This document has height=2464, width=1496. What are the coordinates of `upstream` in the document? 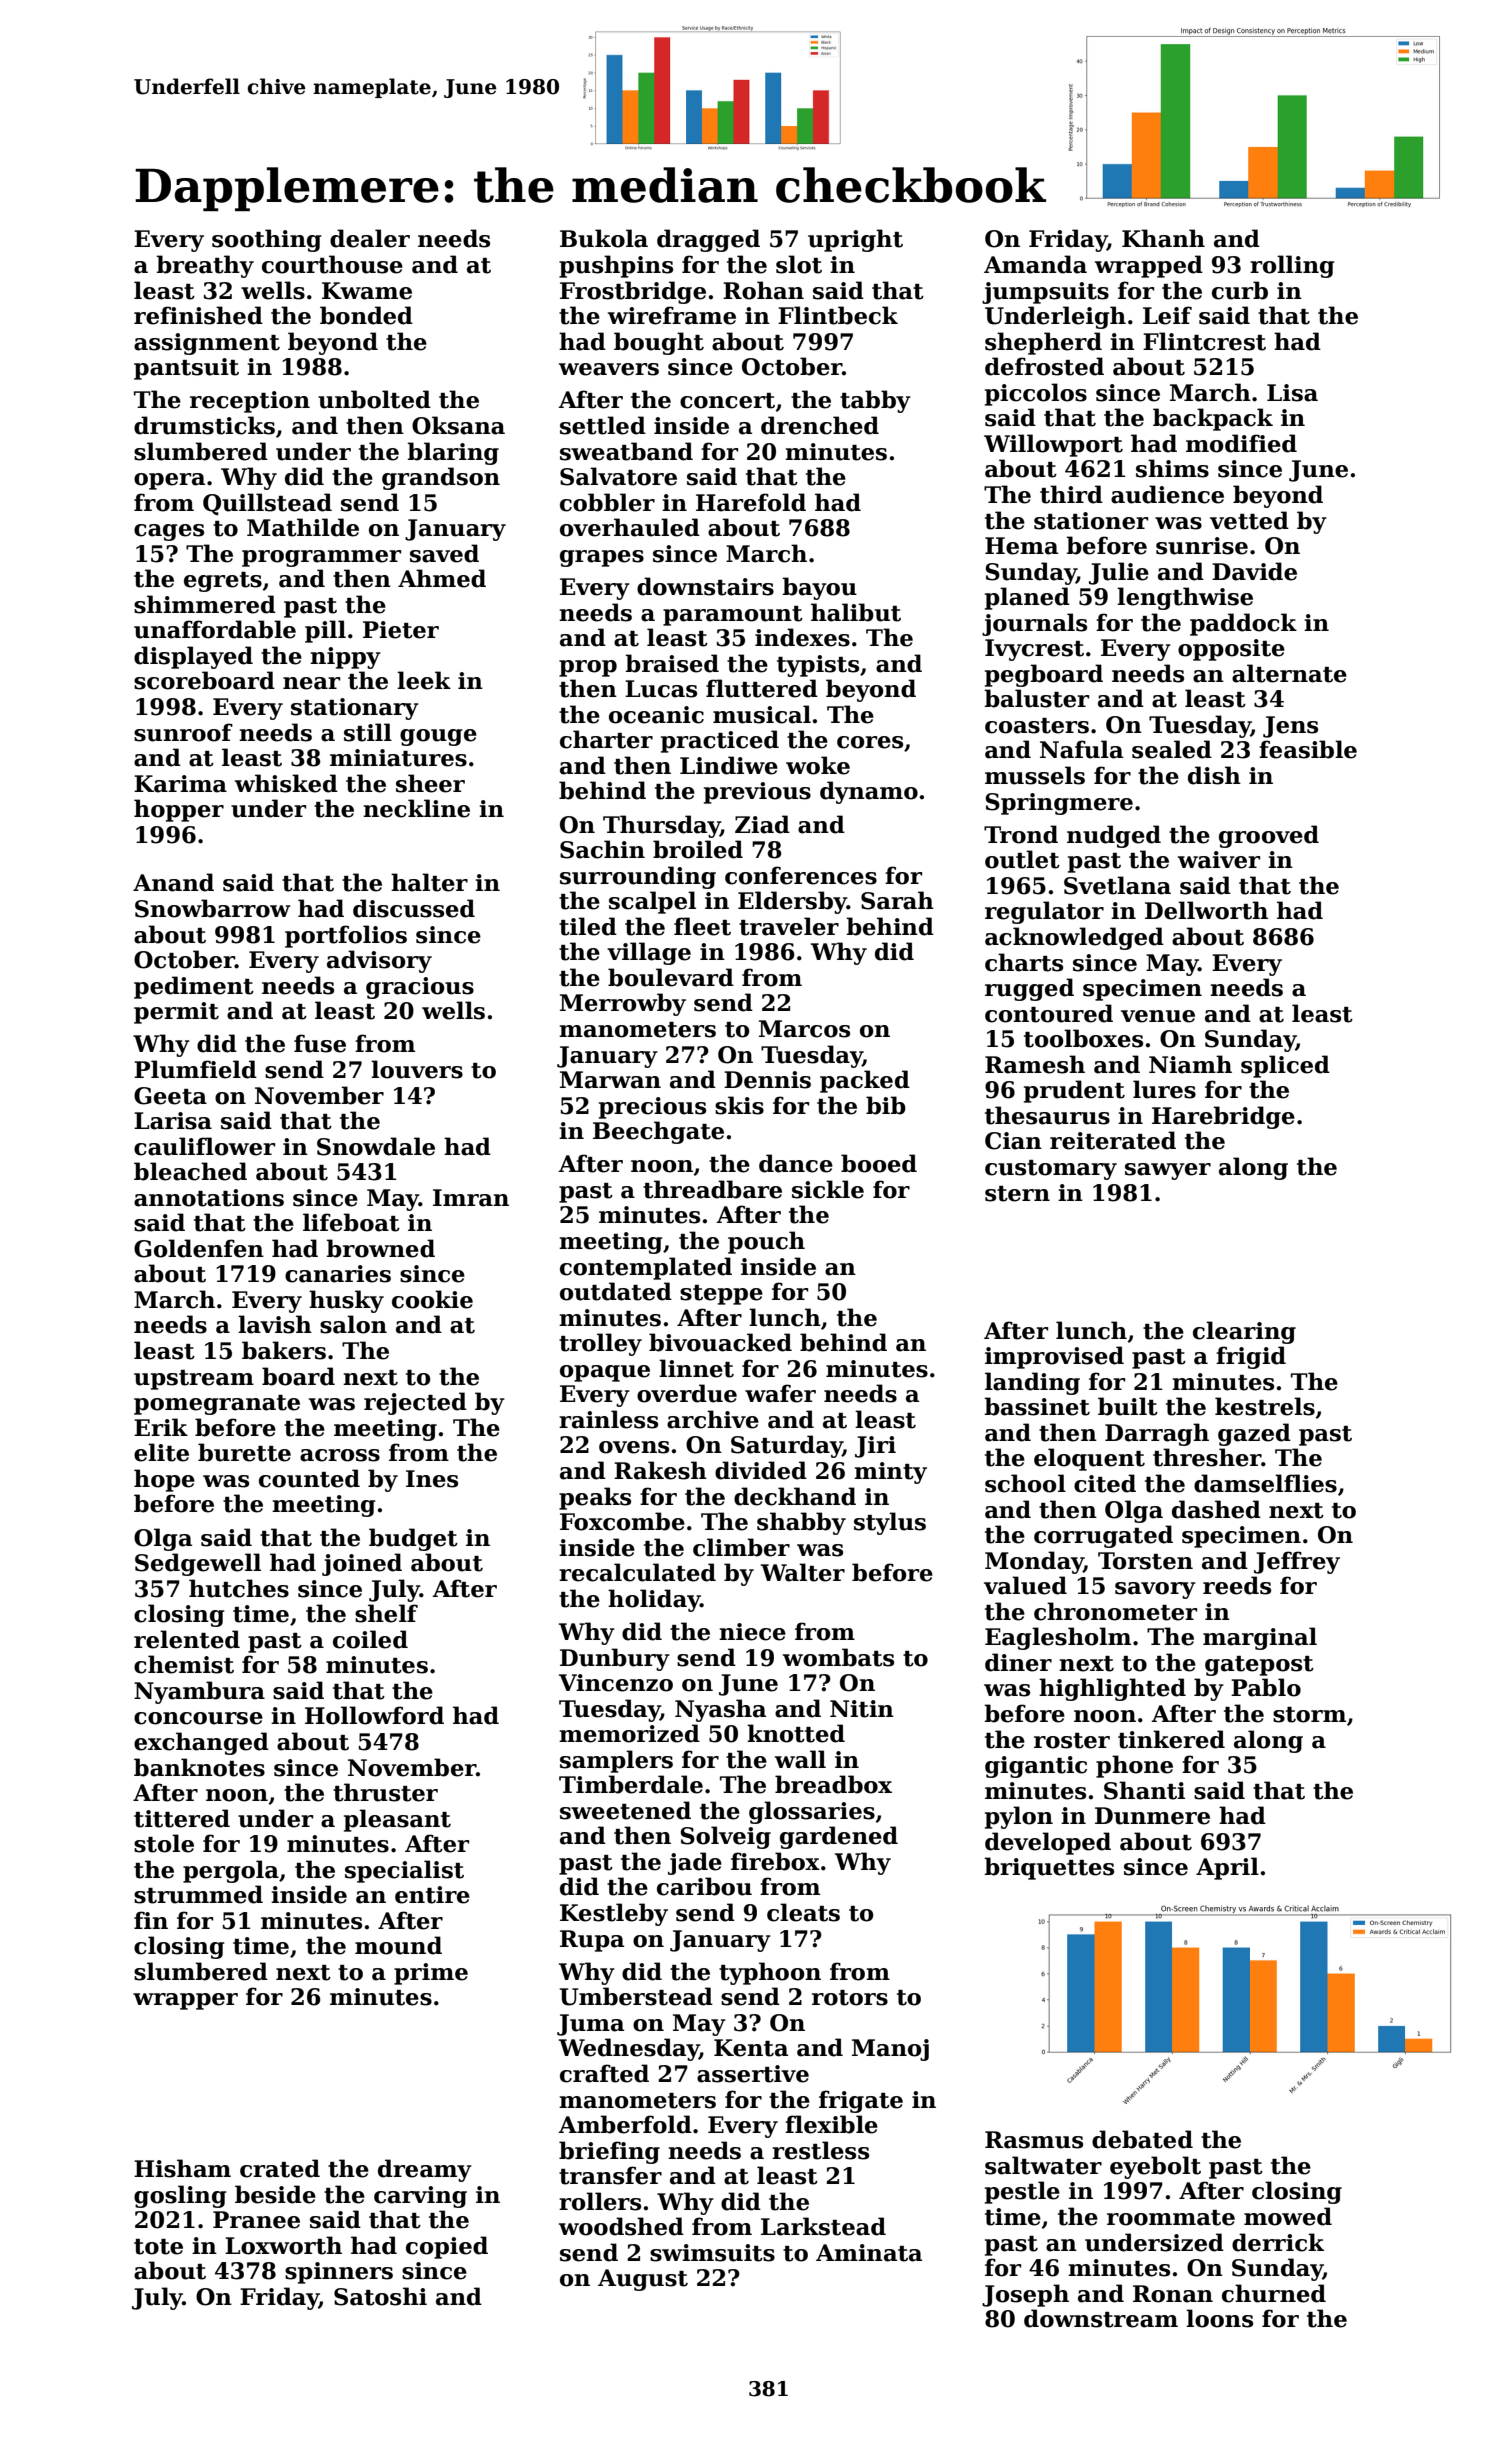 It's located at (194, 1380).
